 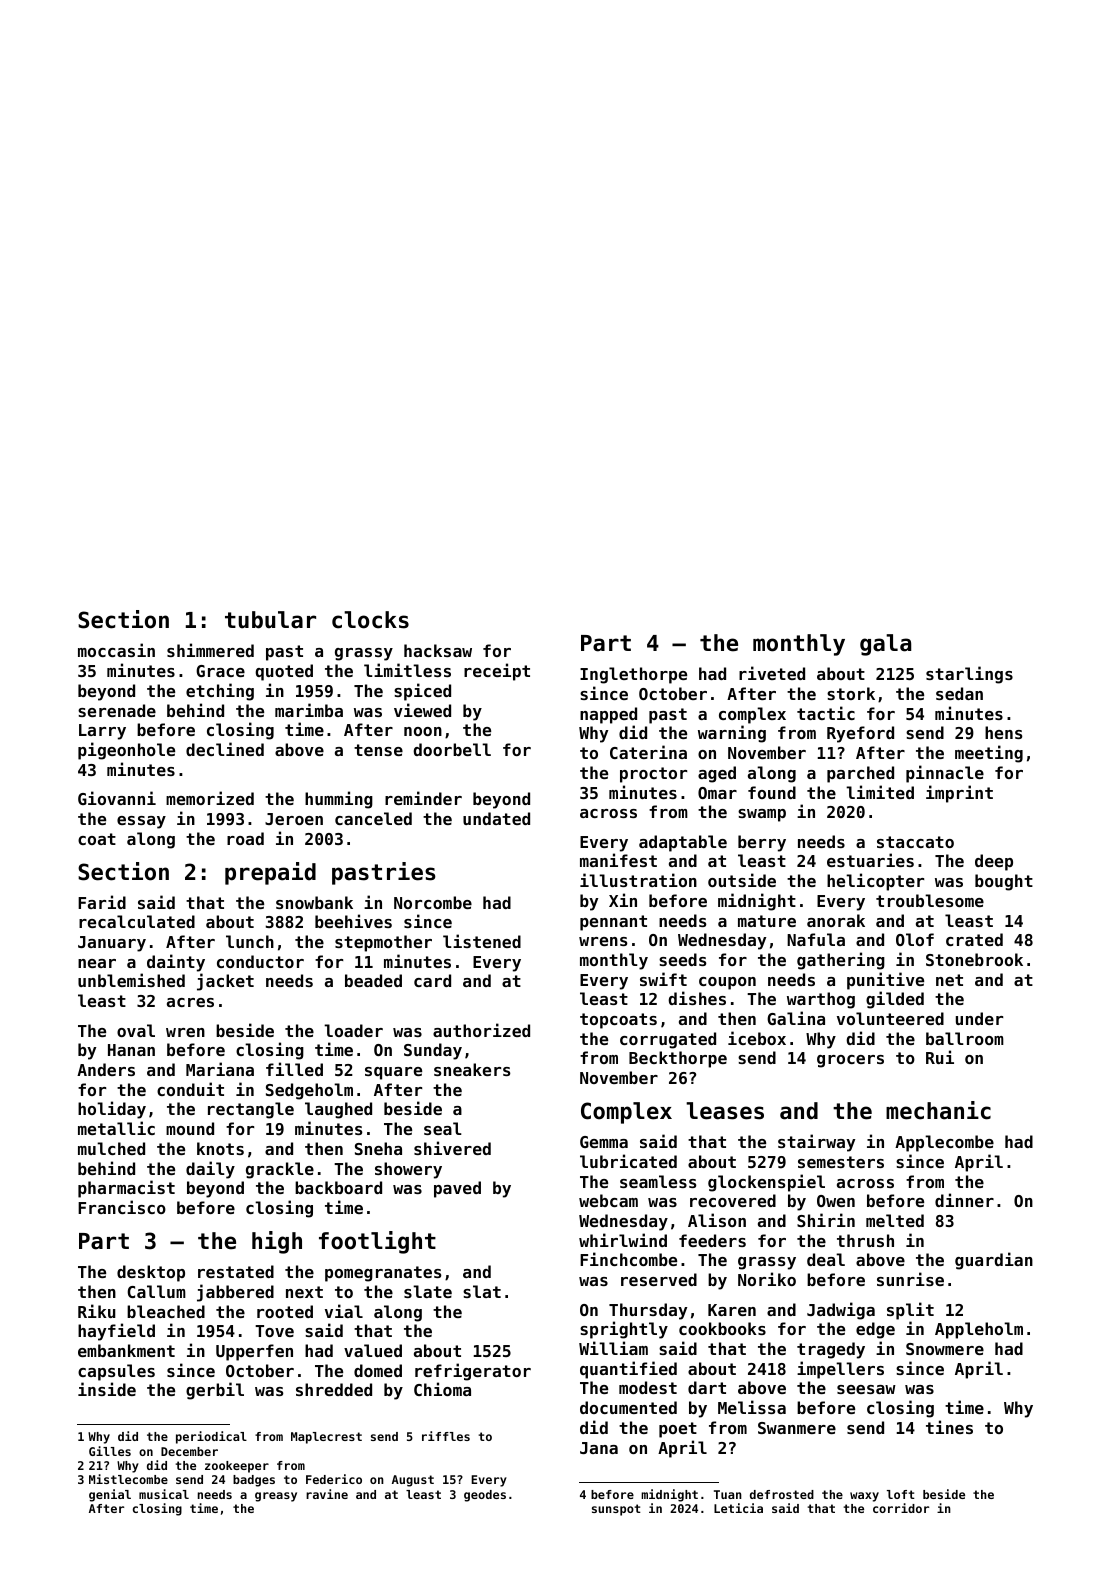 I want to click on clocks, so click(x=370, y=620).
